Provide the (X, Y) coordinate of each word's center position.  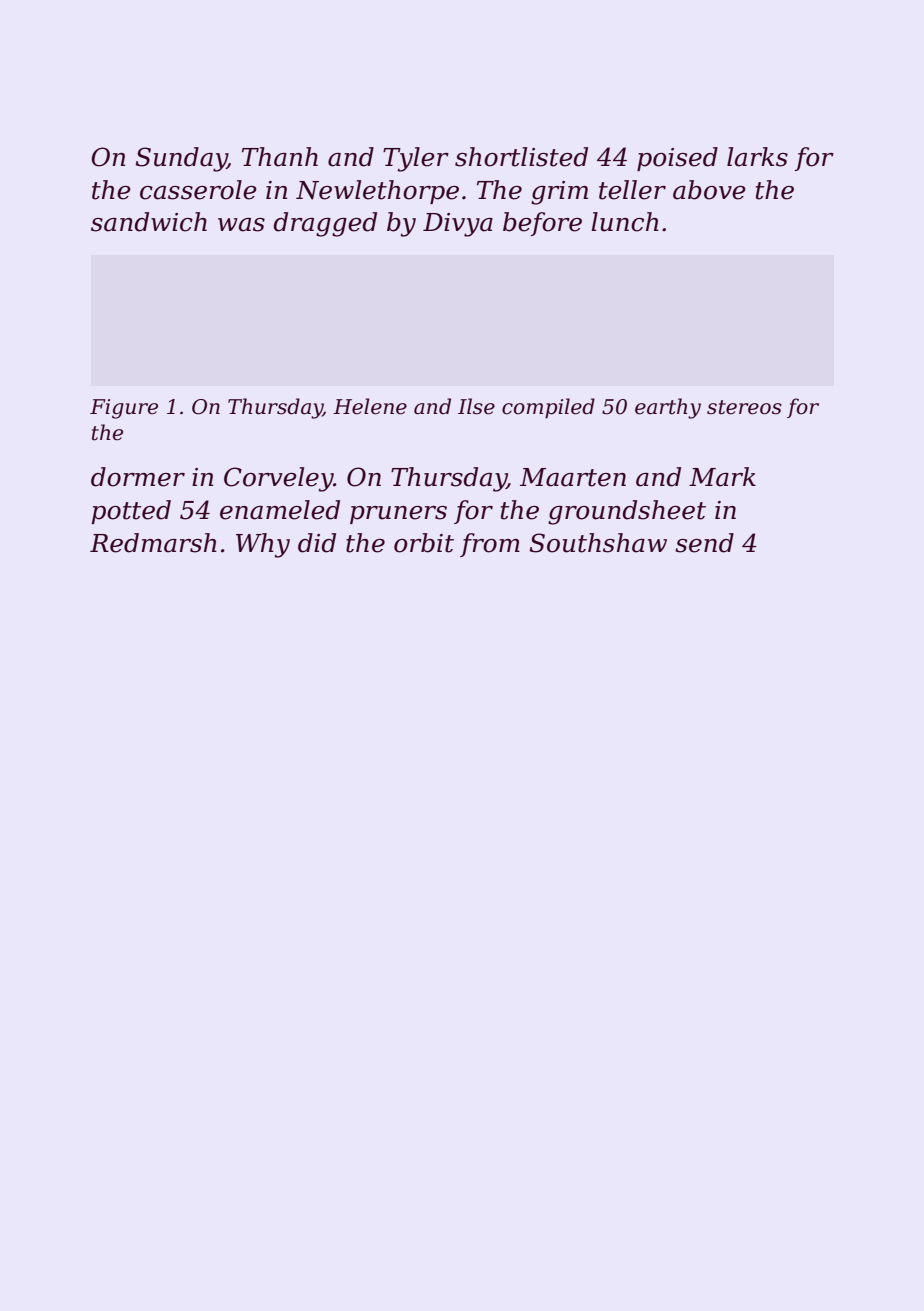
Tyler (416, 159)
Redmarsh (153, 543)
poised (677, 159)
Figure (124, 409)
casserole (198, 190)
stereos (744, 407)
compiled (548, 408)
